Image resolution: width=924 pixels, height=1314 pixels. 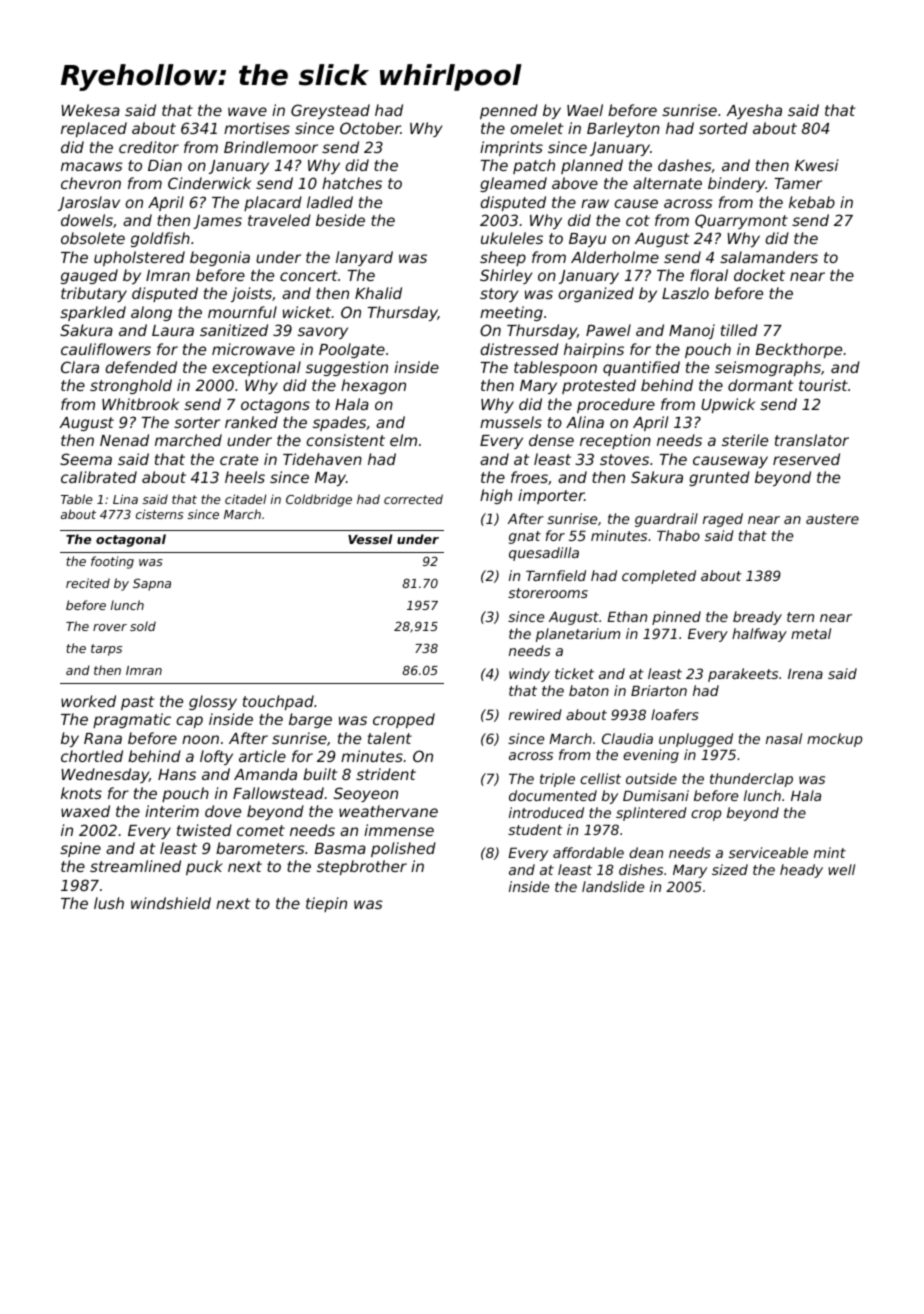 I want to click on landslide, so click(x=613, y=886).
